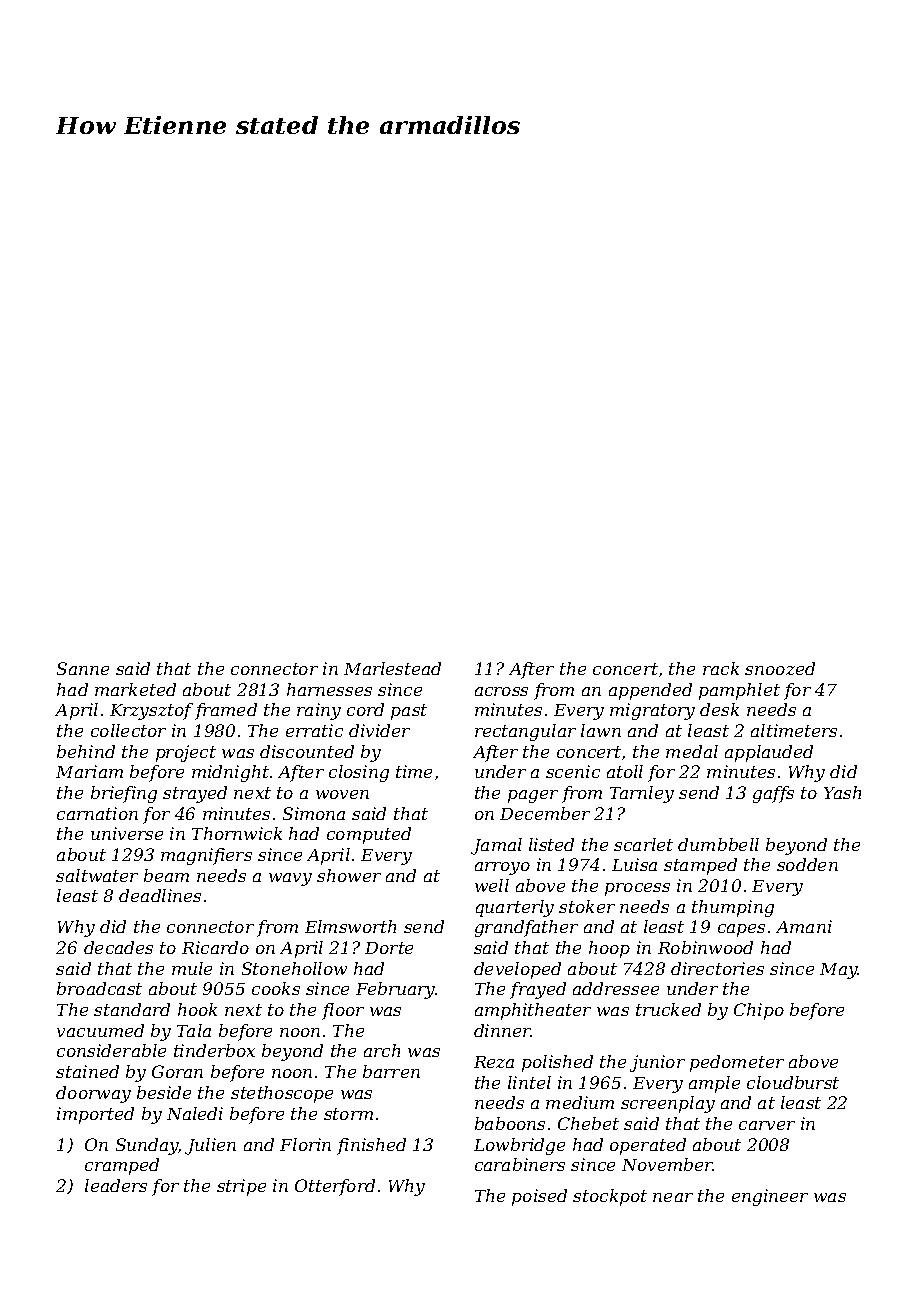 This screenshot has height=1308, width=924. Describe the element at coordinates (739, 691) in the screenshot. I see `pamphlet` at that location.
